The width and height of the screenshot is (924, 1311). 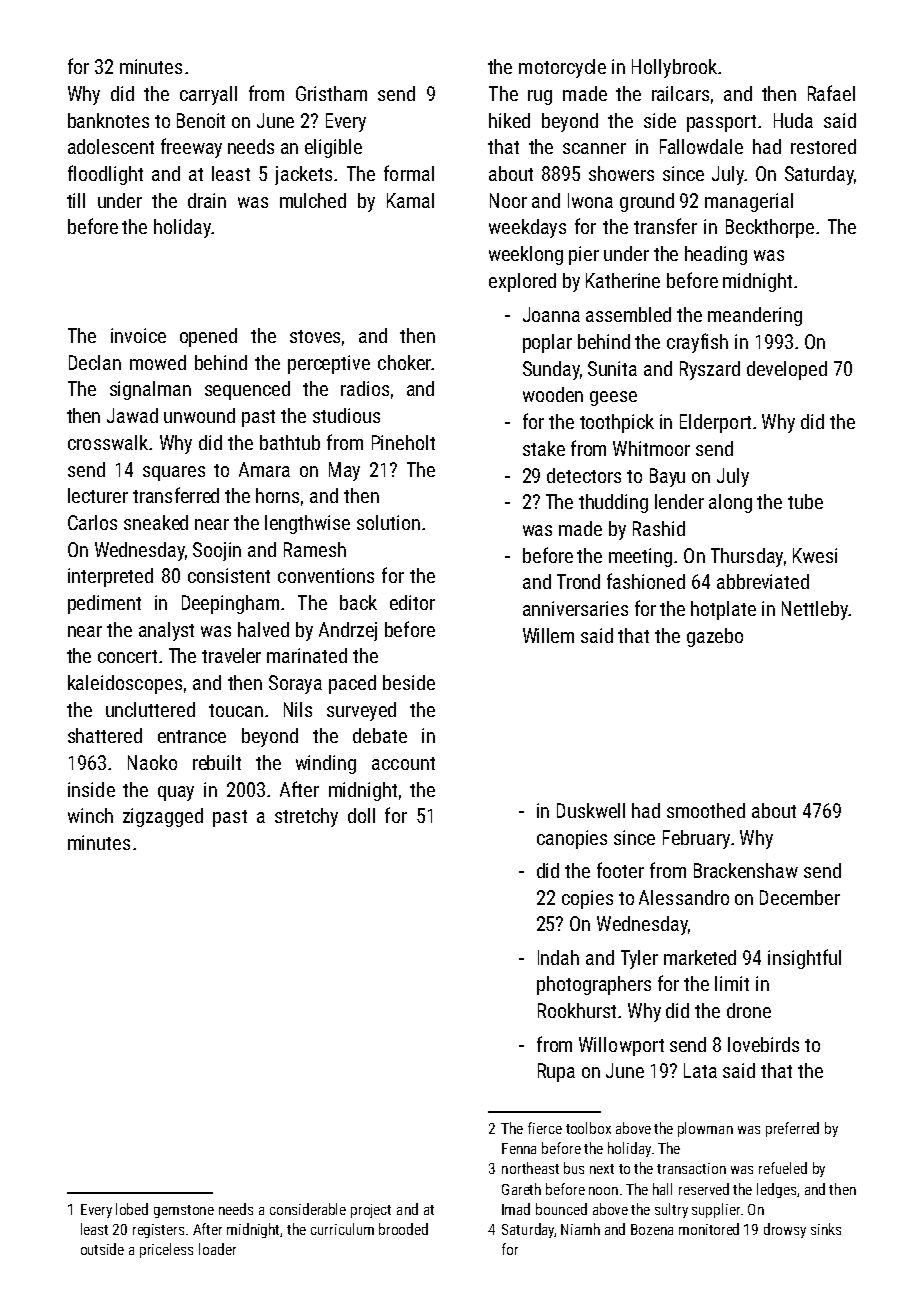 What do you see at coordinates (721, 123) in the screenshot?
I see `passport` at bounding box center [721, 123].
